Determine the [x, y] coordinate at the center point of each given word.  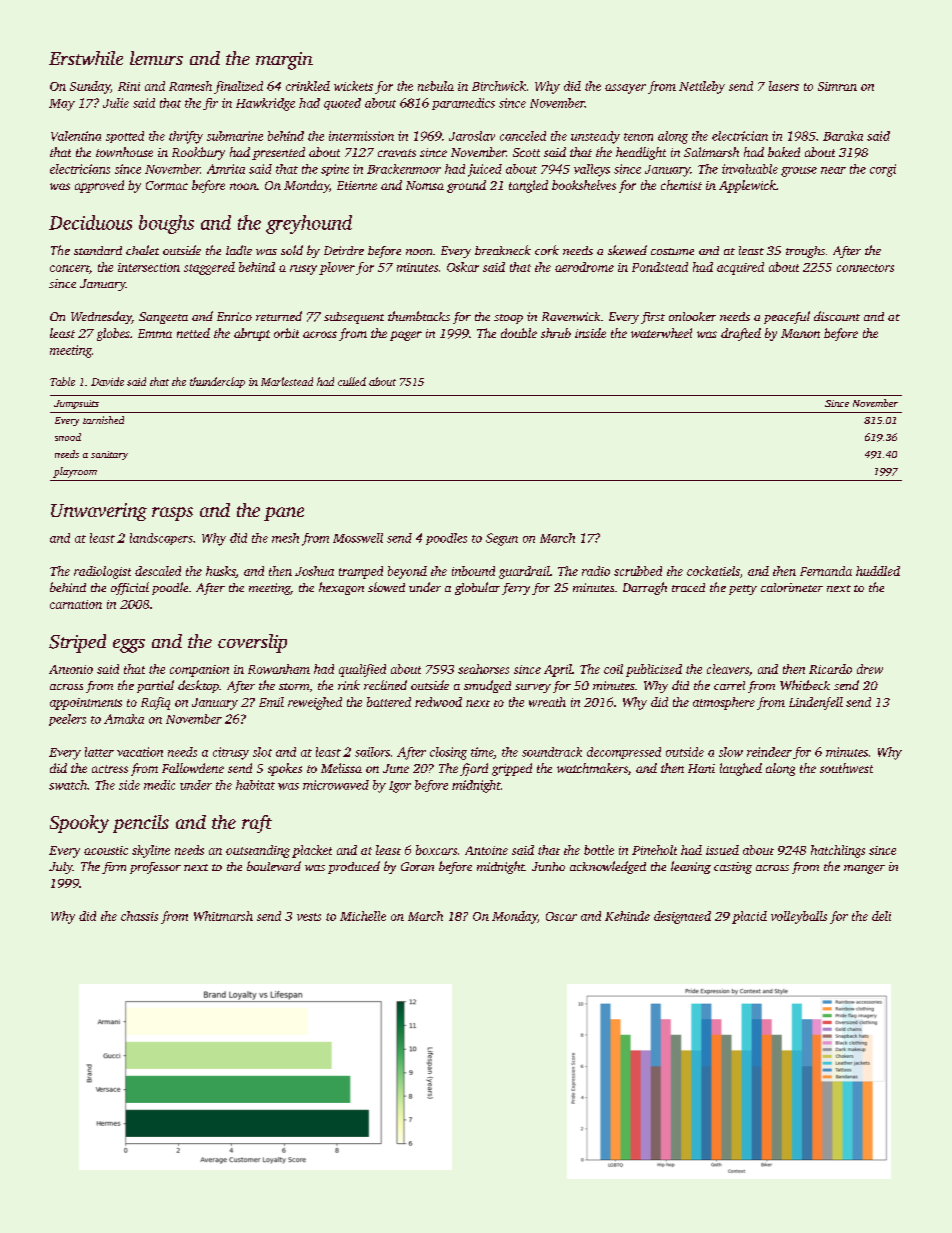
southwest [846, 768]
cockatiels [713, 571]
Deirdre [344, 250]
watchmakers [592, 768]
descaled [158, 571]
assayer [625, 89]
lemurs [156, 58]
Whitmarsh [223, 916]
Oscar [561, 916]
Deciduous [90, 222]
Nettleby [702, 87]
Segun [502, 539]
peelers [67, 720]
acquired [740, 268]
